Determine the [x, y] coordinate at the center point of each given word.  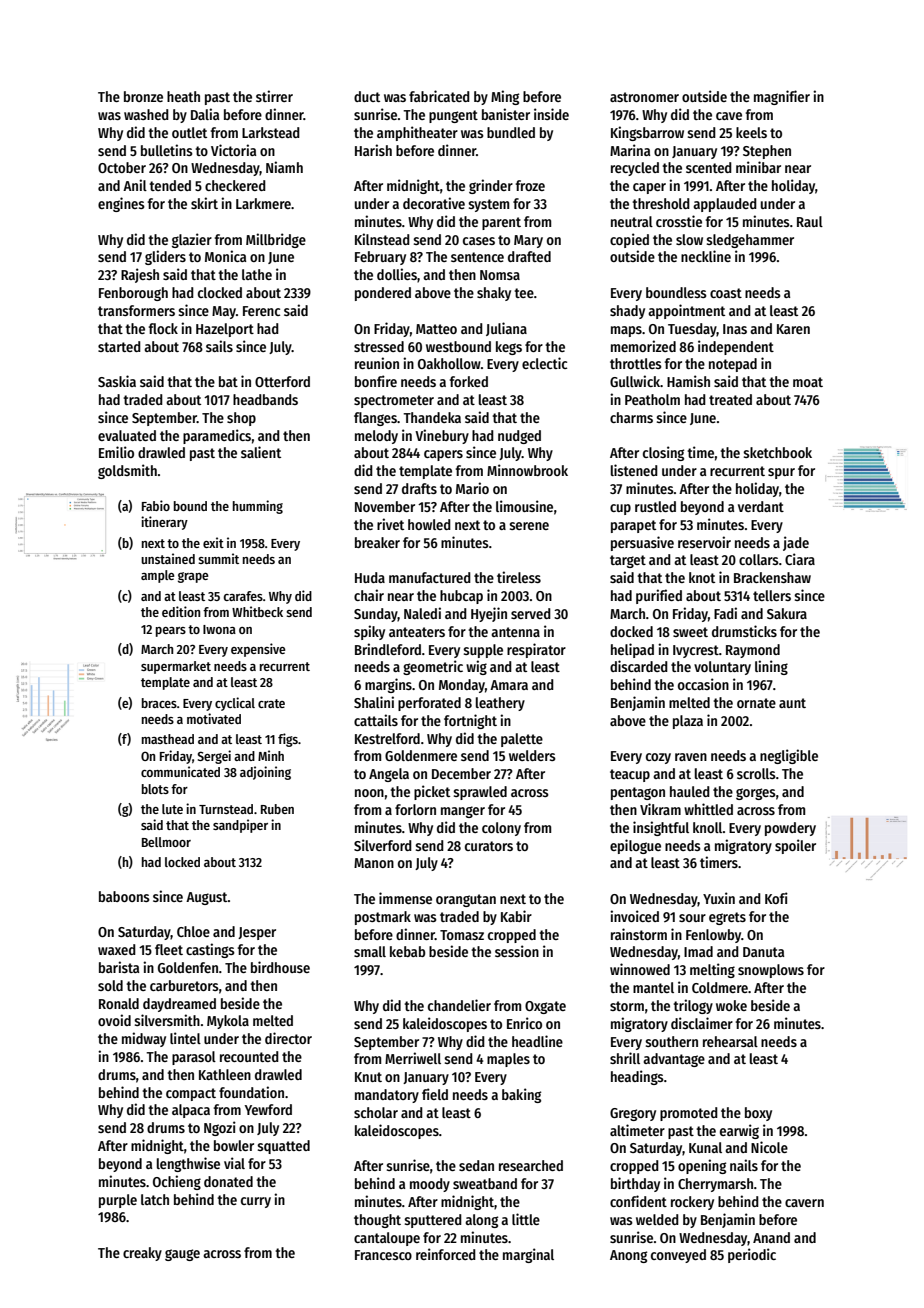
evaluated [127, 435]
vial [234, 1163]
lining [771, 667]
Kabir [516, 916]
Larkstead [271, 132]
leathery [500, 704]
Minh [271, 755]
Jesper [257, 933]
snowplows [771, 971]
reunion [377, 363]
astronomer [644, 97]
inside [551, 114]
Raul [810, 221]
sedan [476, 1165]
